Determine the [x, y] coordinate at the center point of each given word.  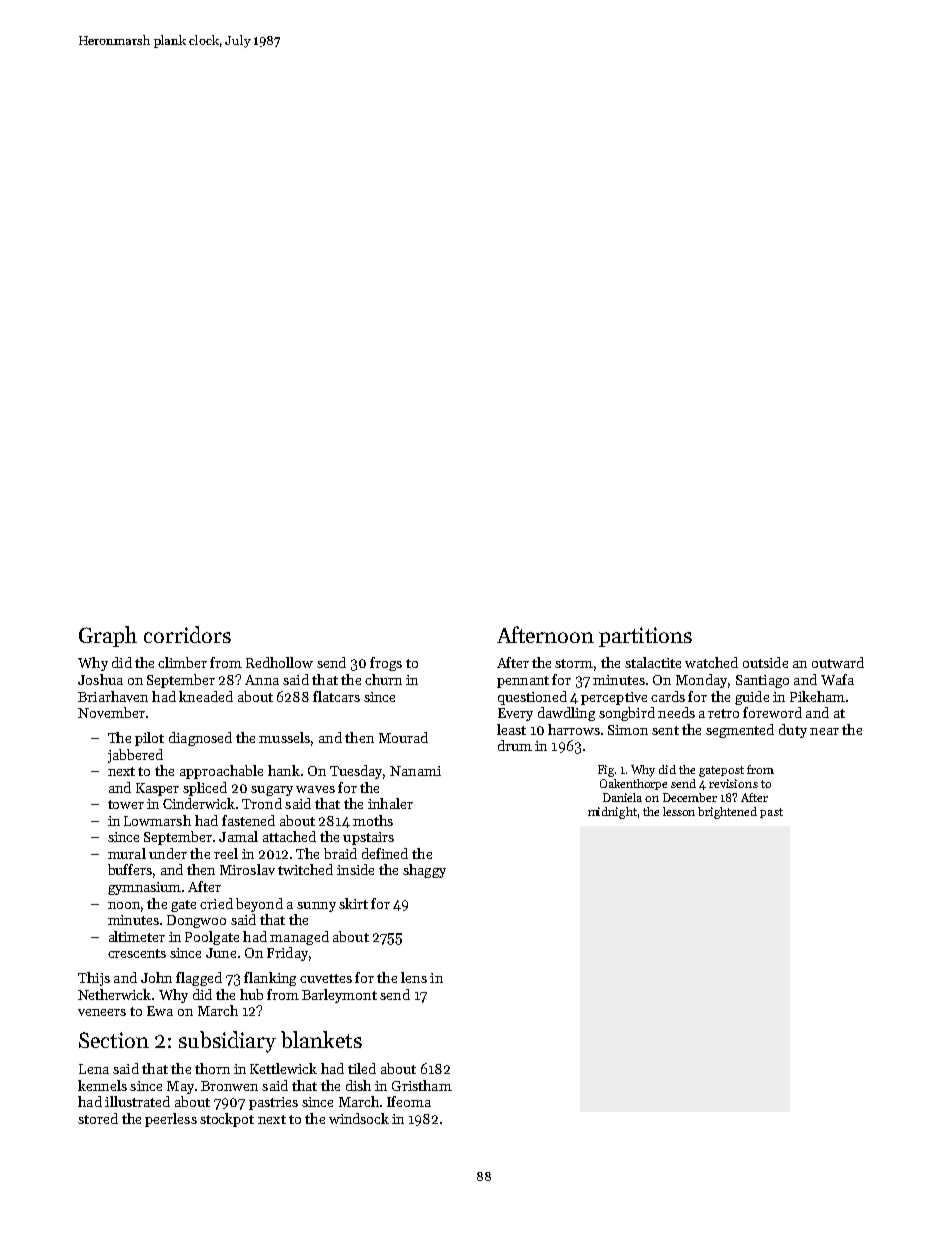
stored [98, 1118]
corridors [187, 634]
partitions [645, 637]
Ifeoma [409, 1101]
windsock [359, 1118]
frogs [386, 664]
